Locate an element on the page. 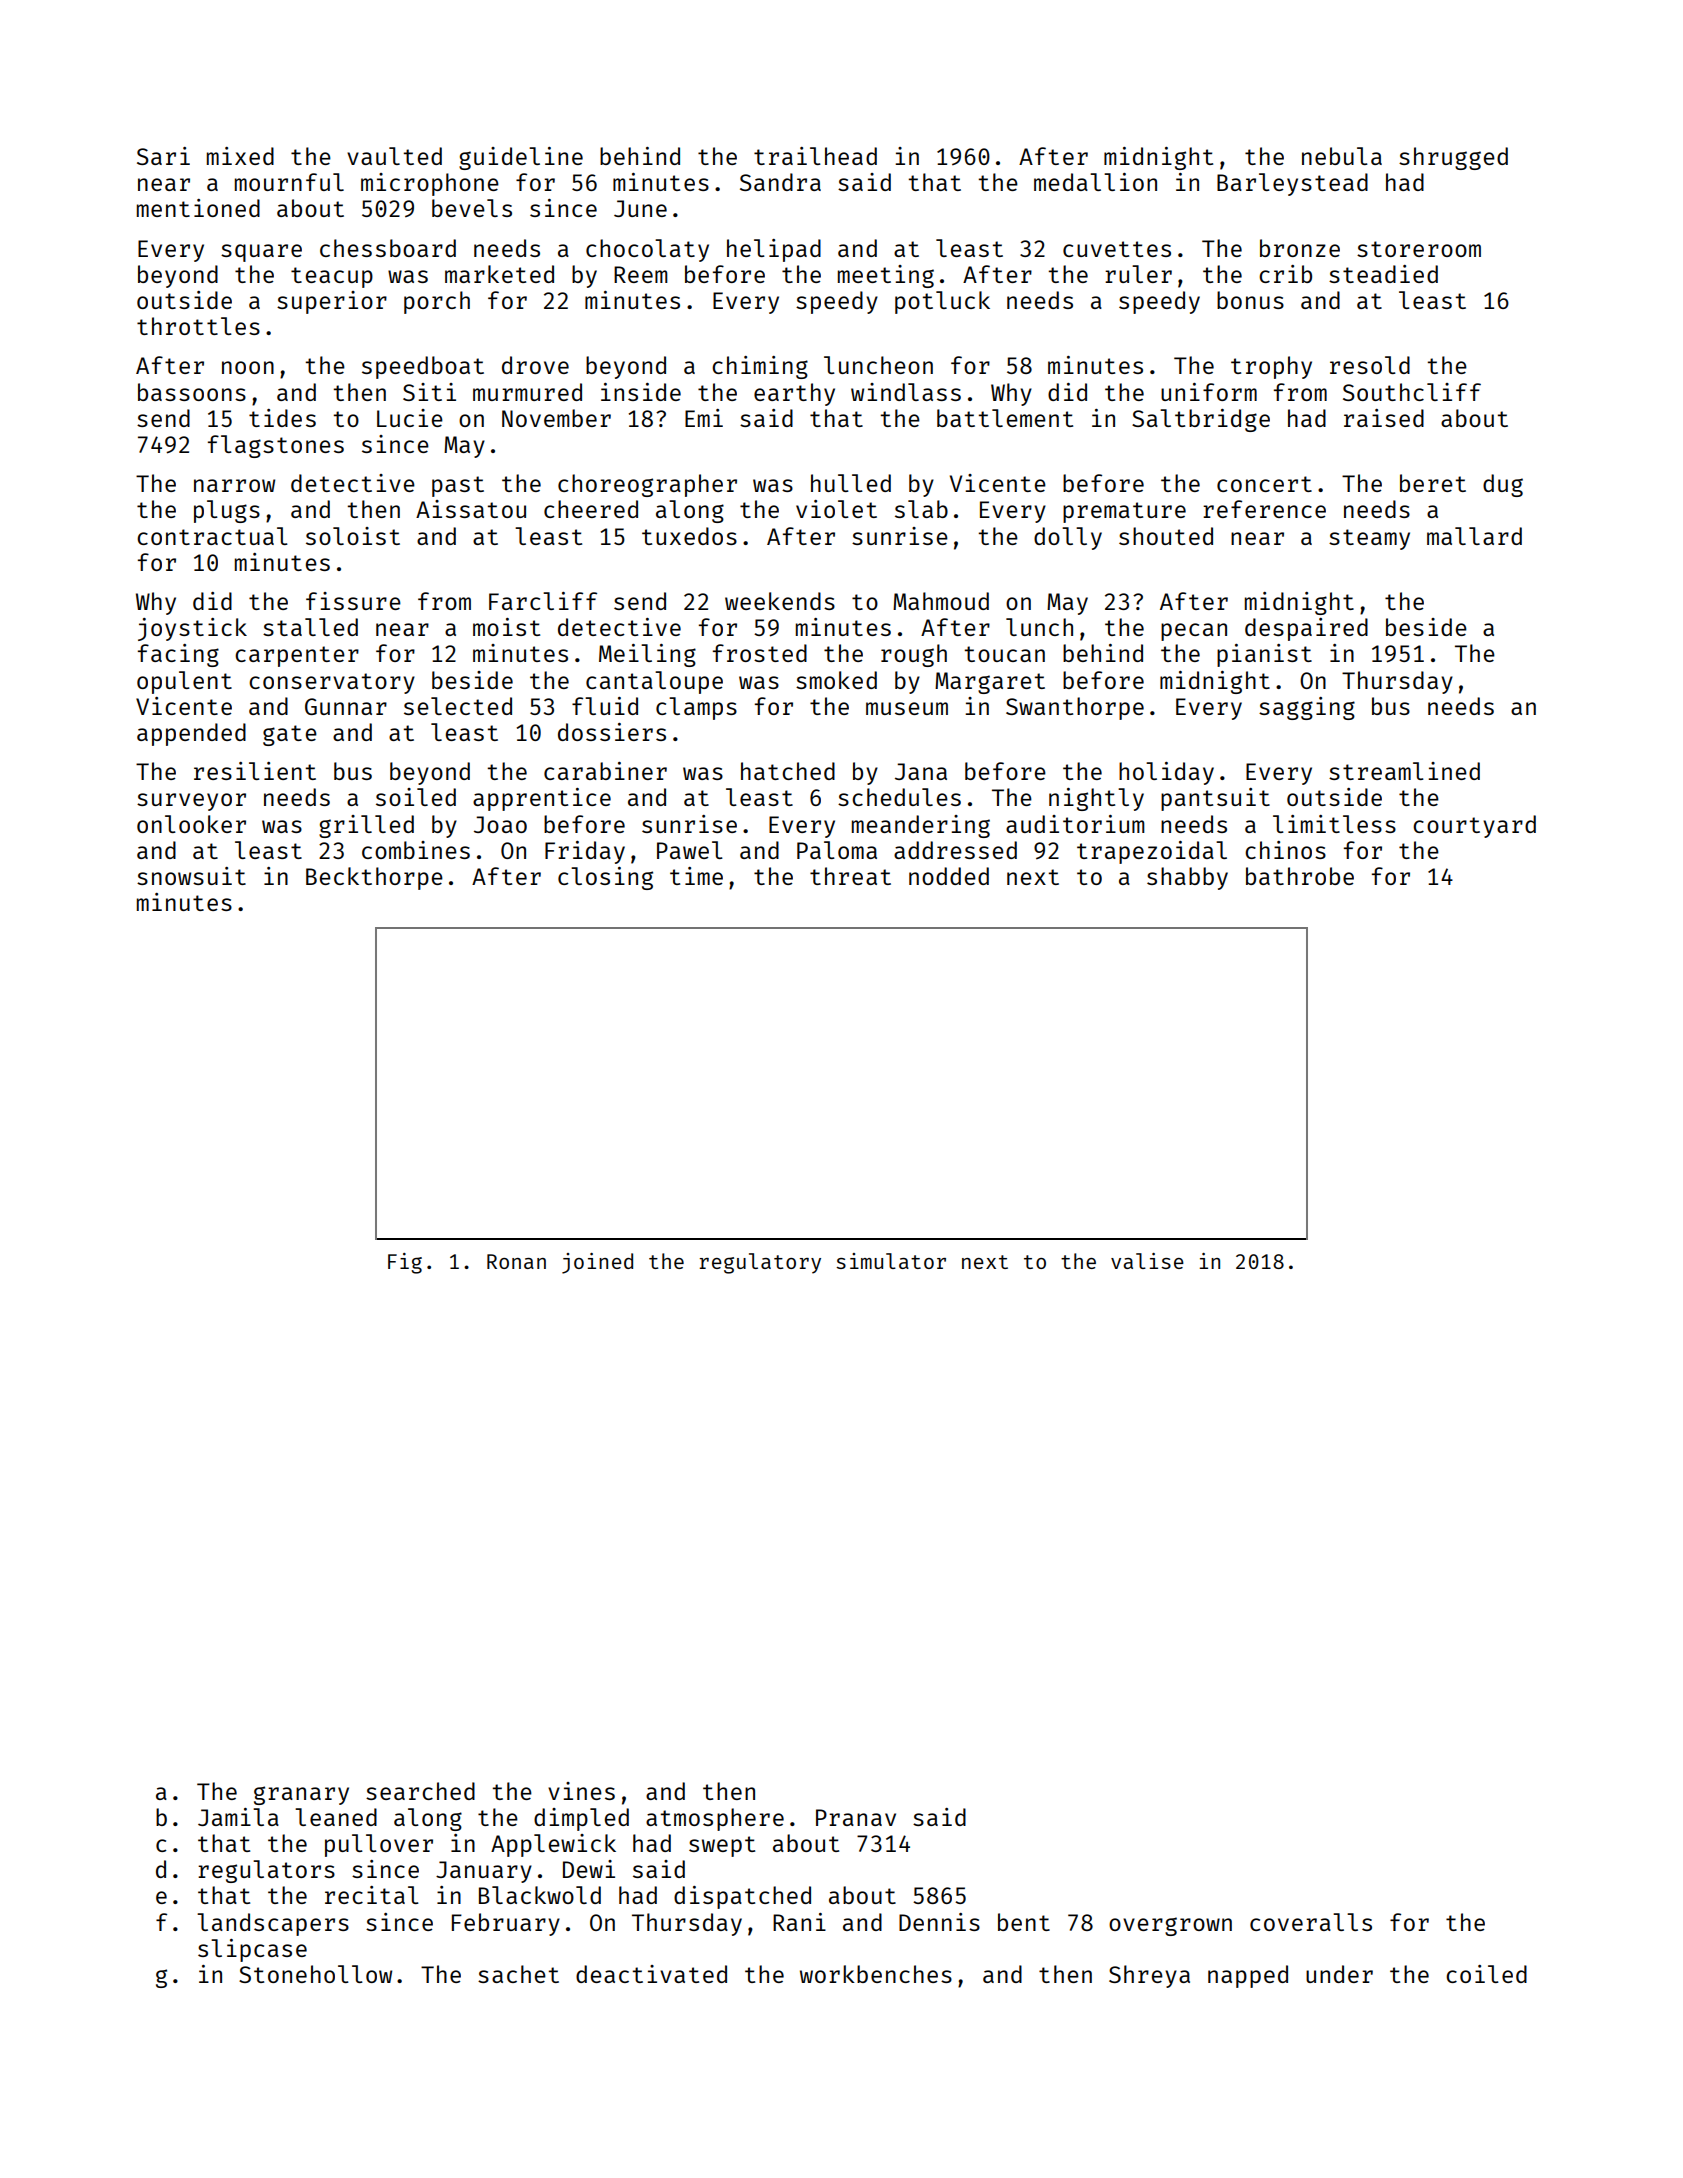 This document has width=1683, height=2178. pecan is located at coordinates (1194, 632).
